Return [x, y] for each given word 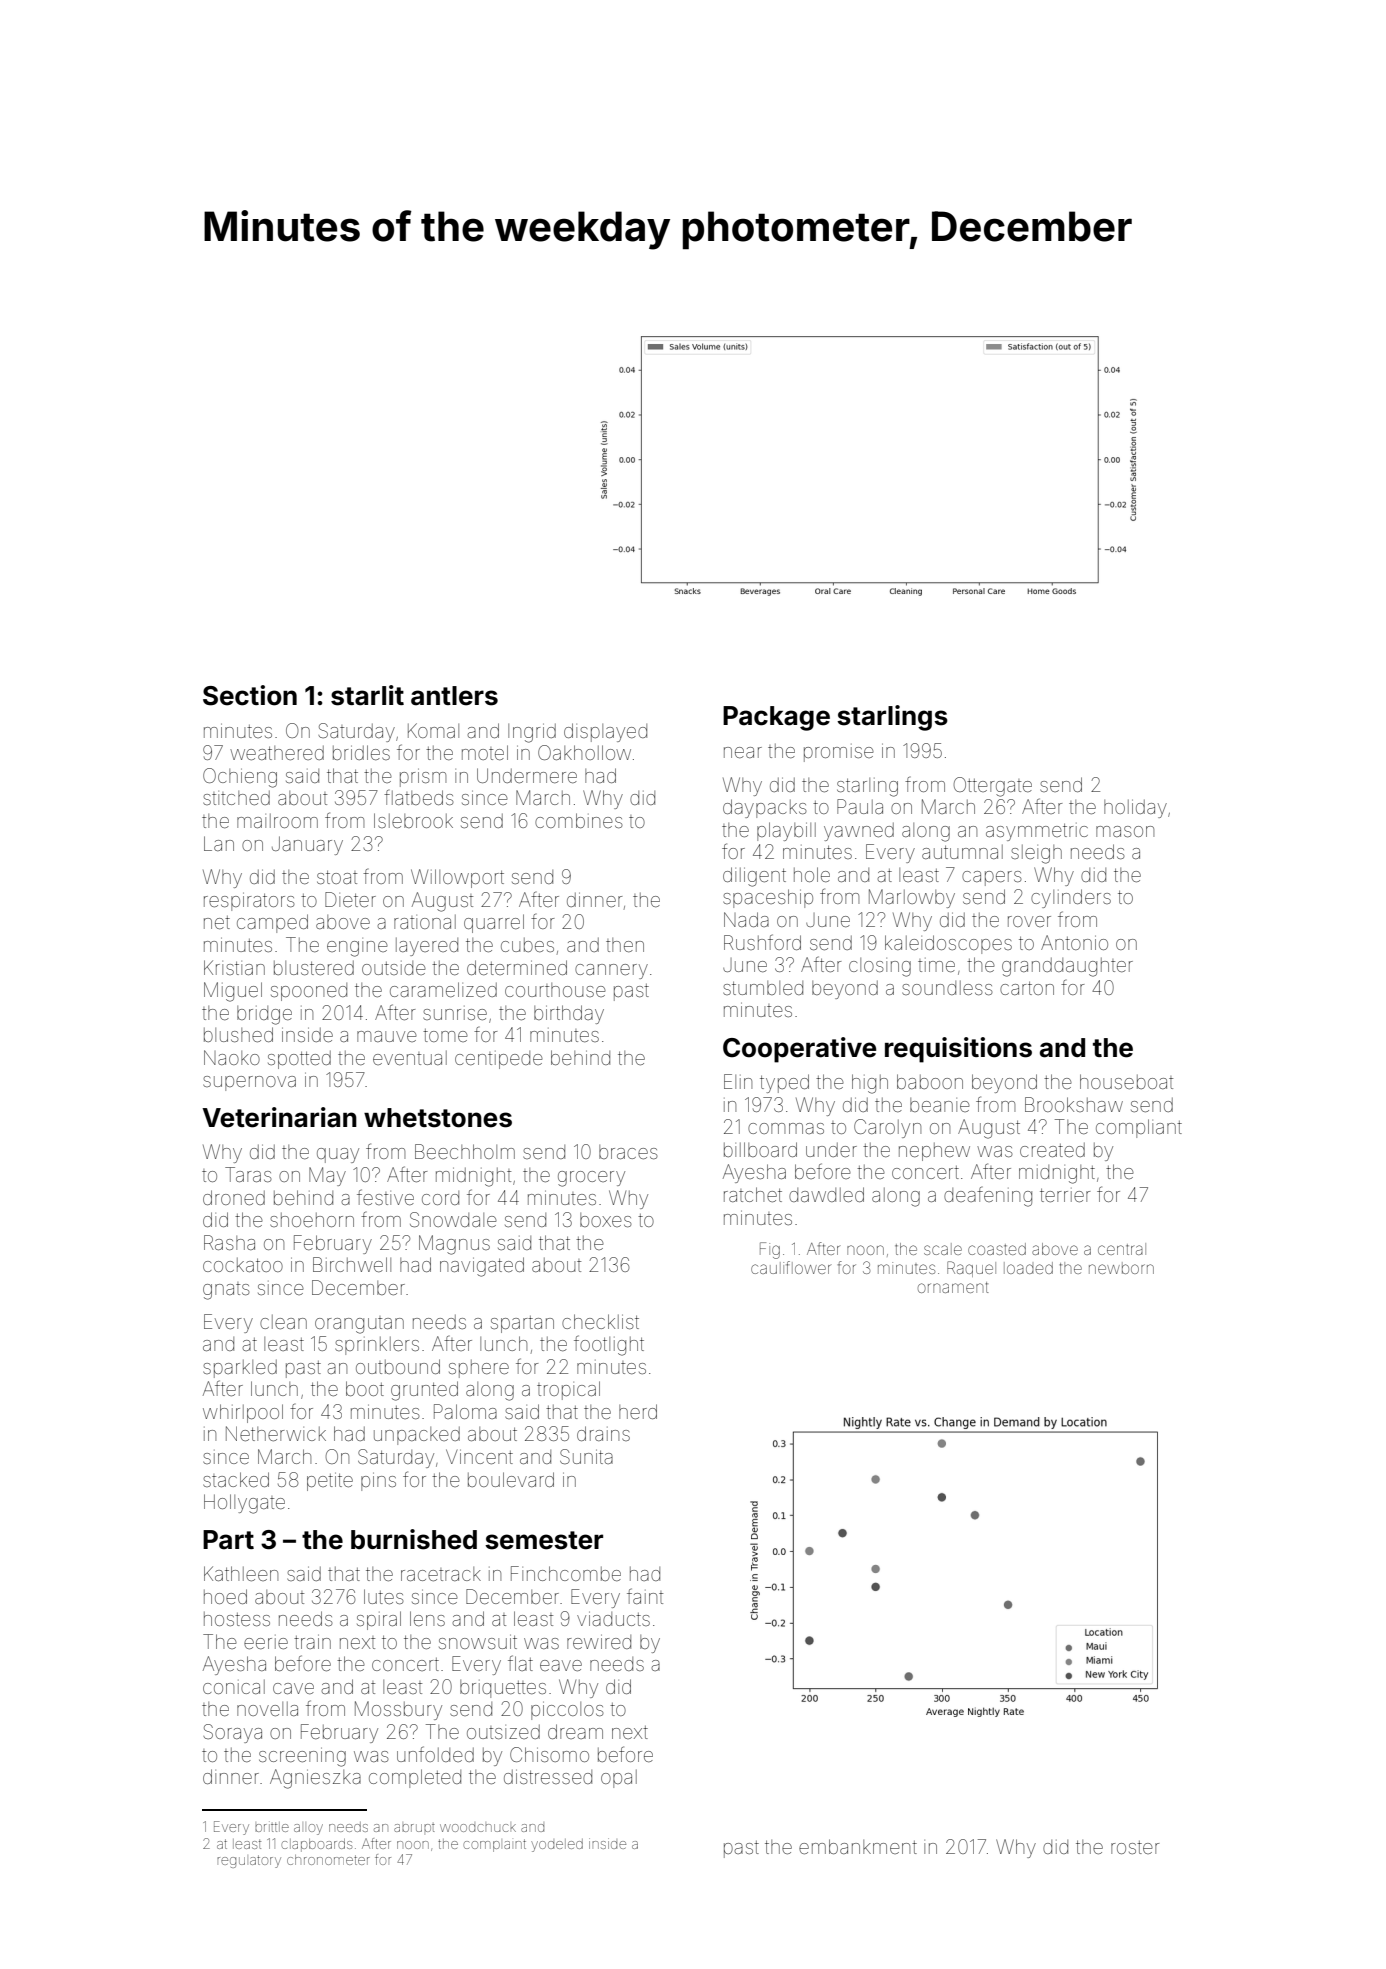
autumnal [962, 852]
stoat [337, 877]
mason [1125, 831]
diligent [754, 877]
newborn [1121, 1268]
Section [250, 695]
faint [645, 1596]
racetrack [441, 1574]
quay [338, 1155]
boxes [606, 1220]
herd [638, 1411]
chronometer [328, 1860]
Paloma [465, 1411]
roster [1135, 1847]
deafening [988, 1197]
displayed [605, 732]
